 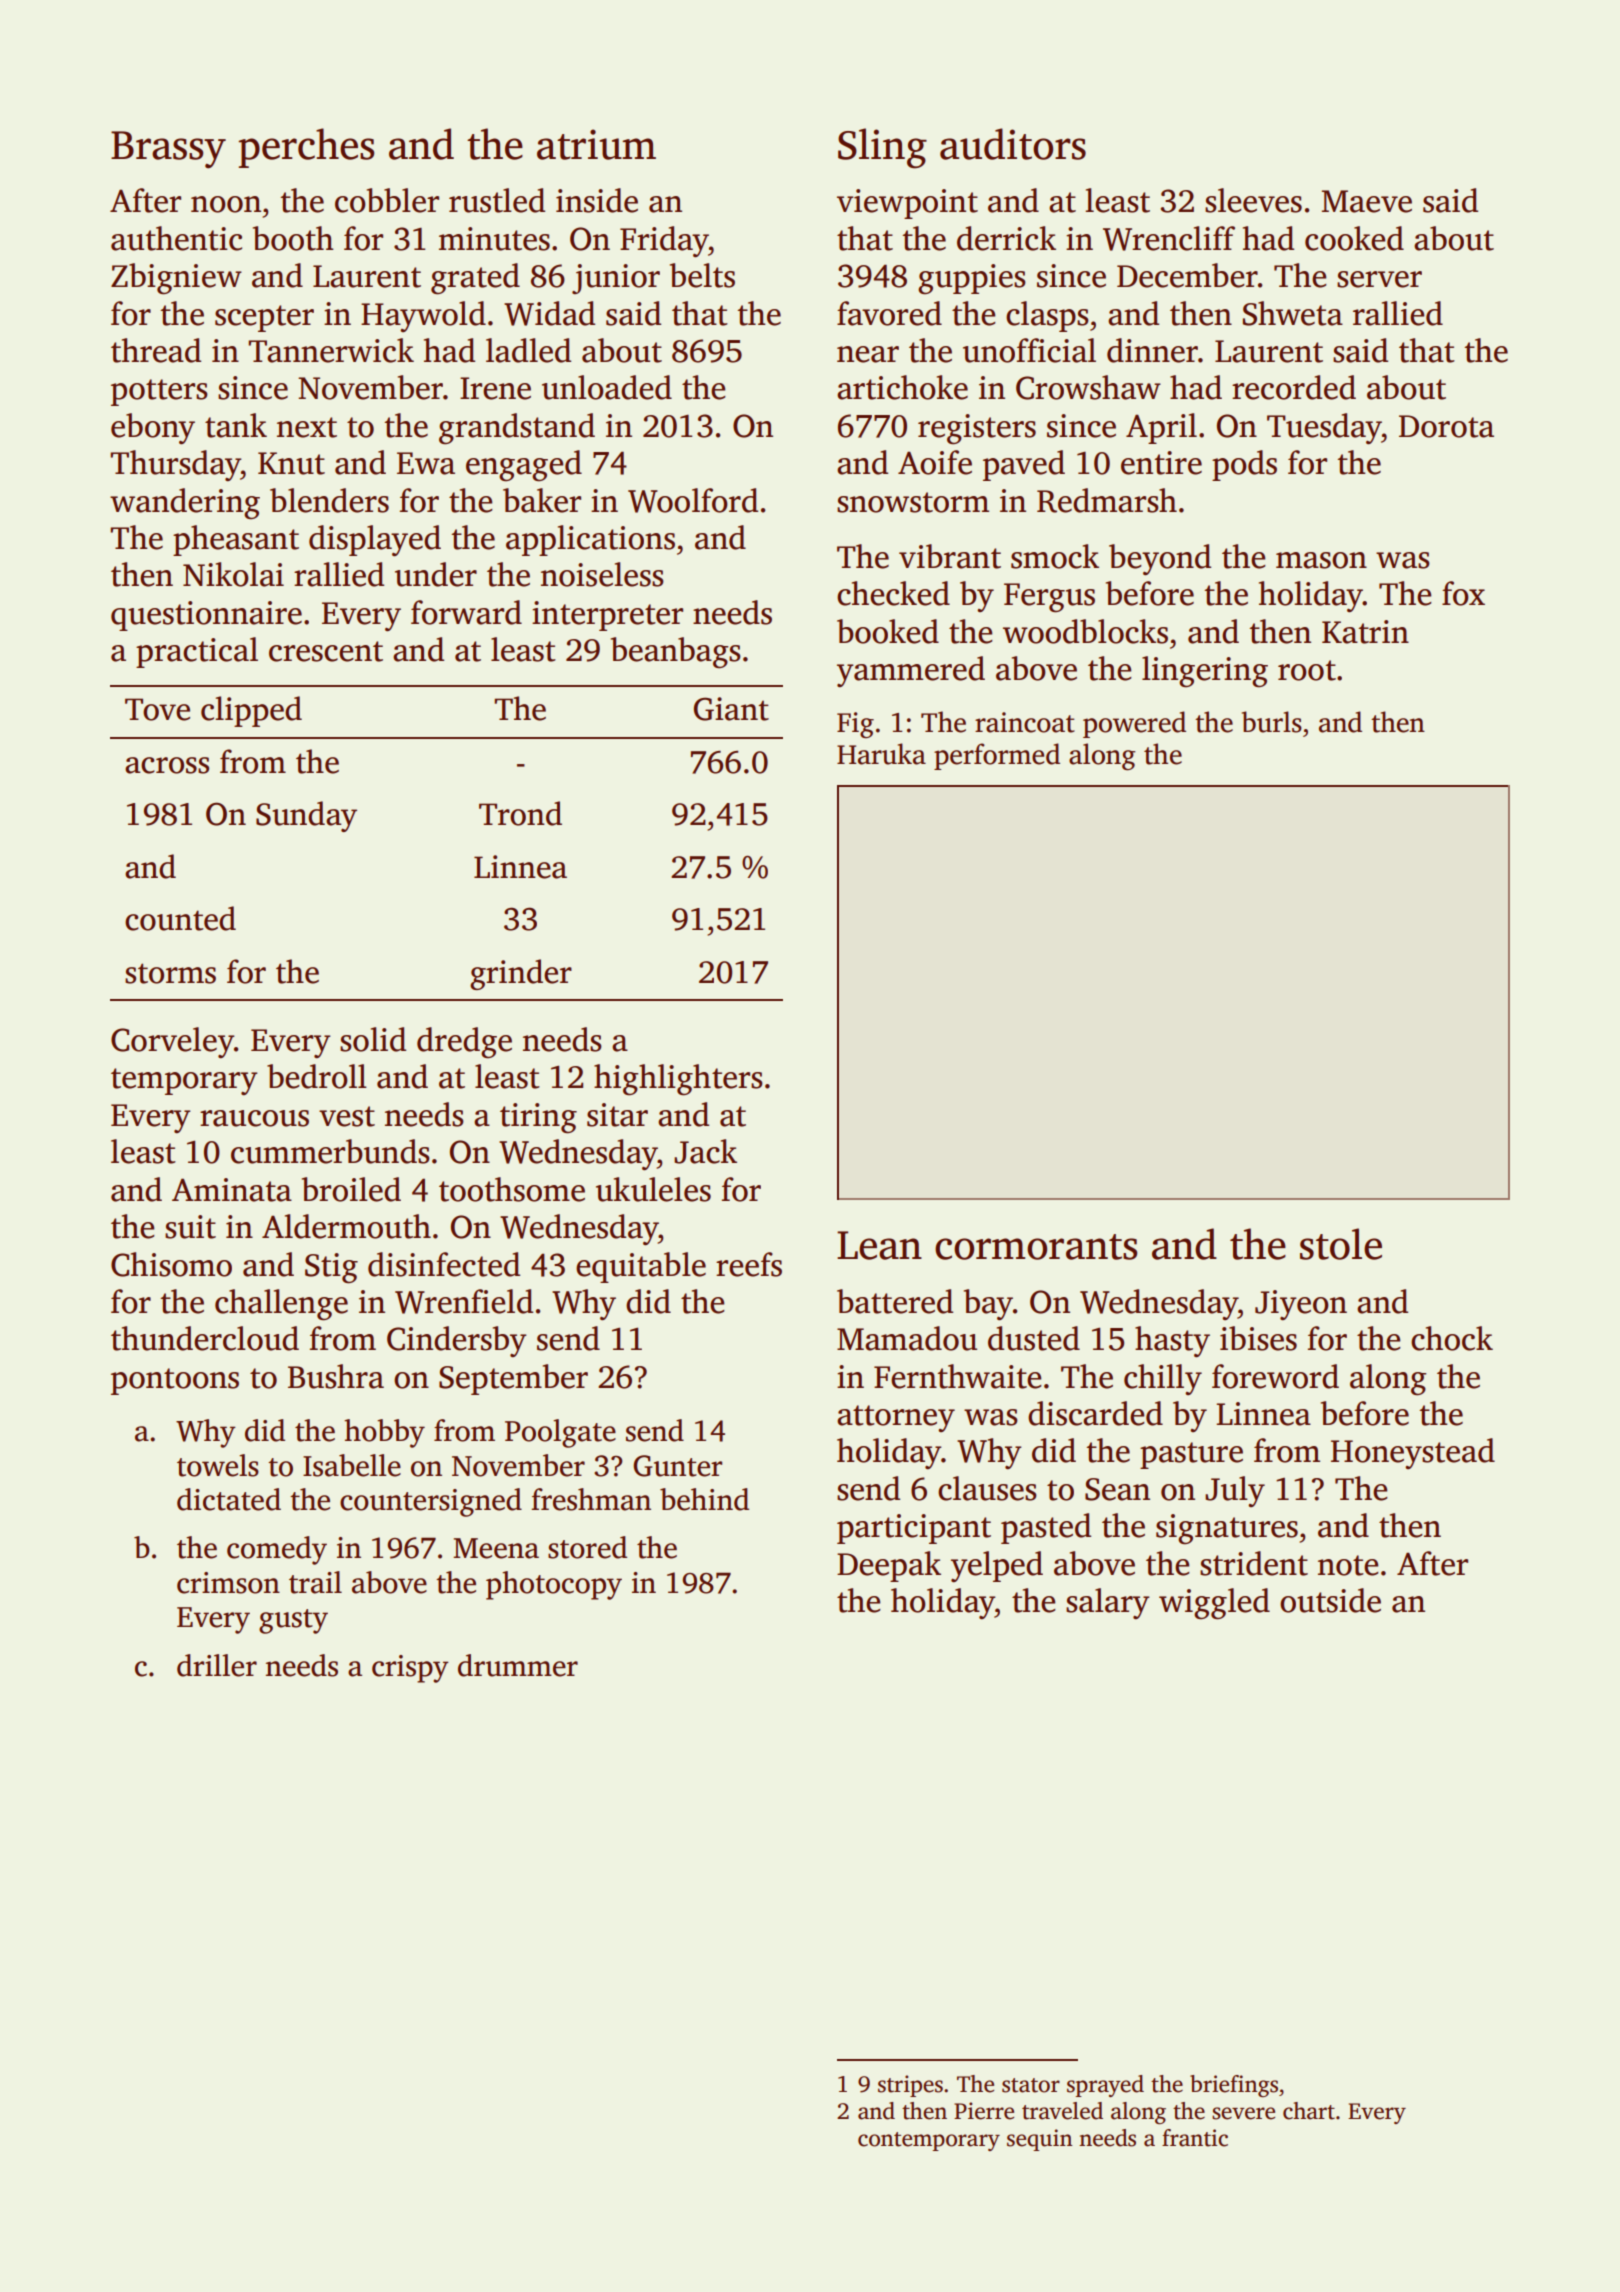 I want to click on Brassy, so click(x=168, y=150).
